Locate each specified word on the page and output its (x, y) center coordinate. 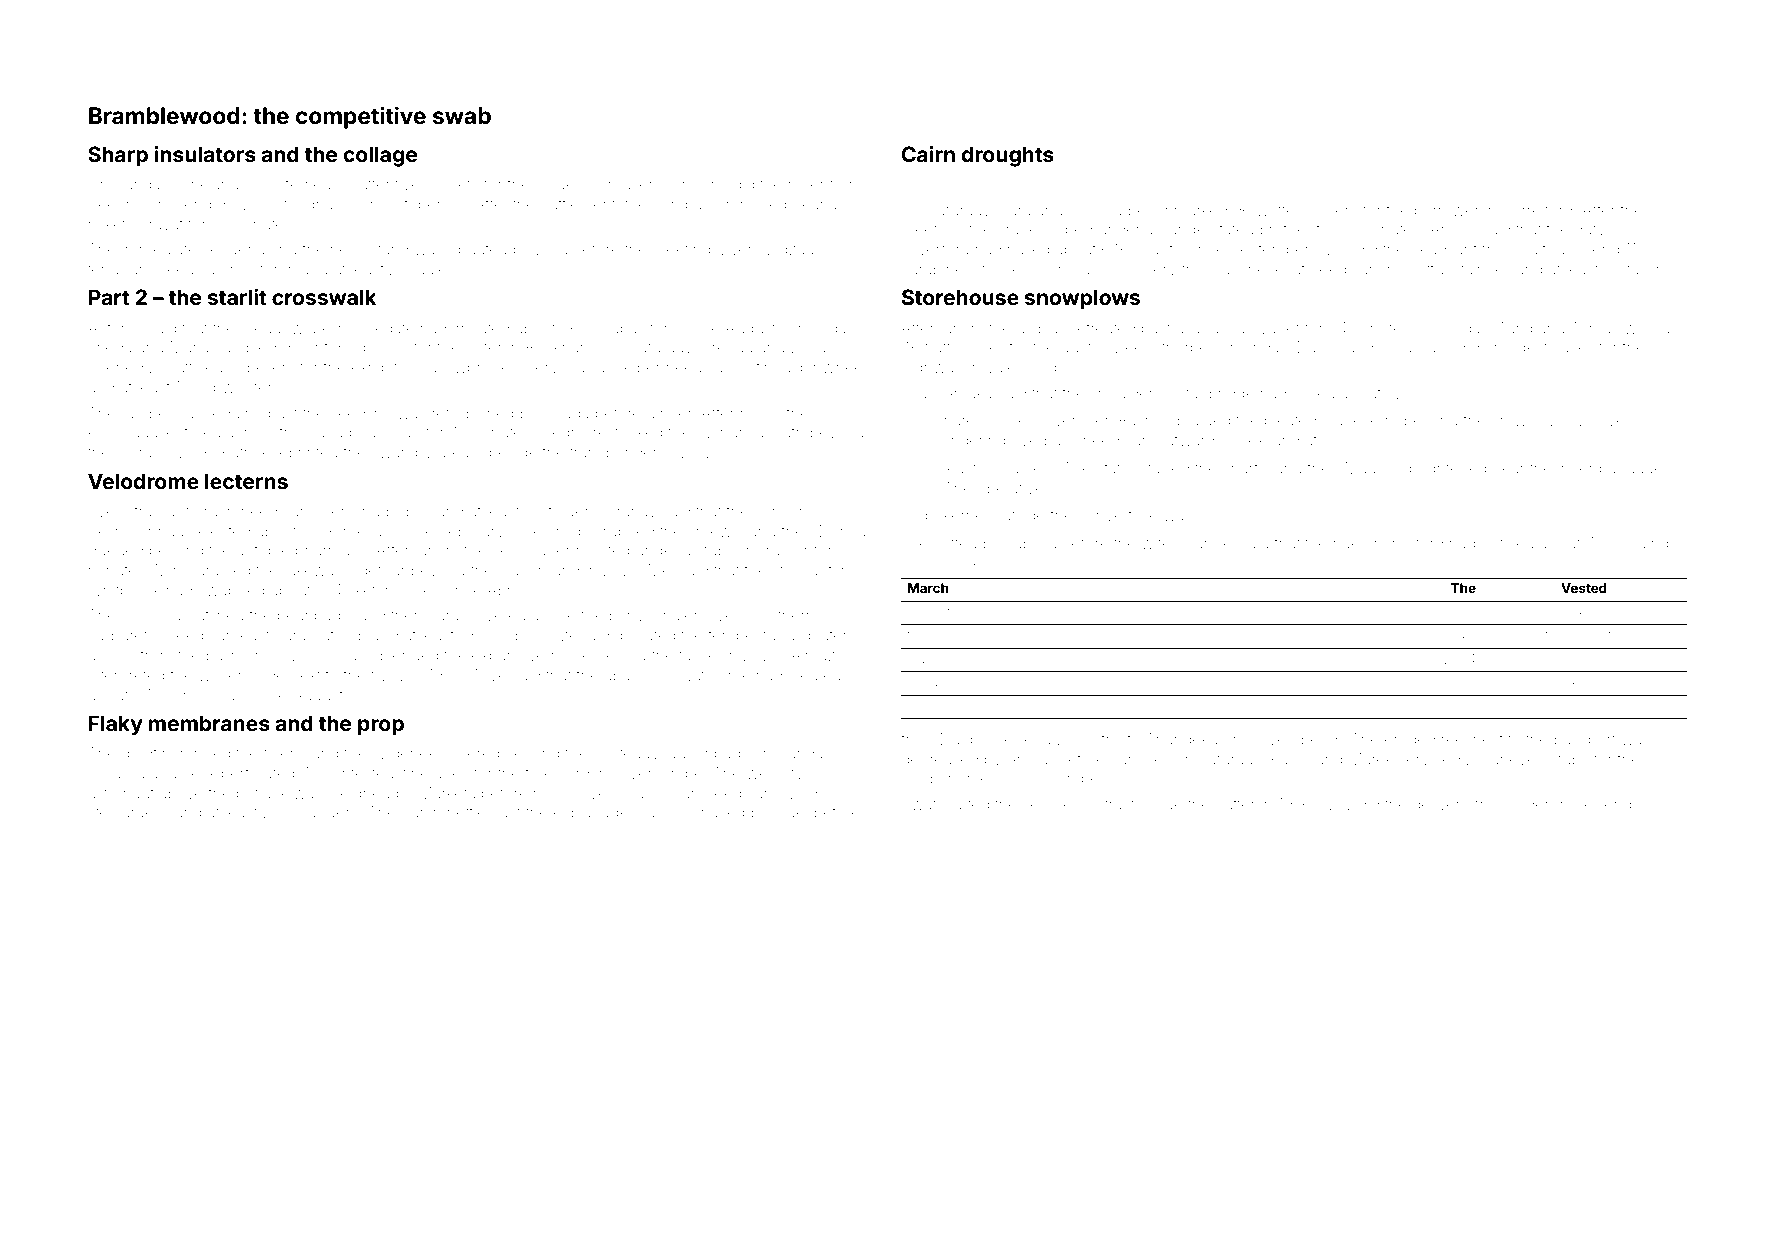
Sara (1015, 210)
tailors (1647, 269)
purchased (706, 813)
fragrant (161, 512)
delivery (1441, 806)
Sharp (118, 156)
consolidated (1574, 660)
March (928, 588)
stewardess (129, 812)
